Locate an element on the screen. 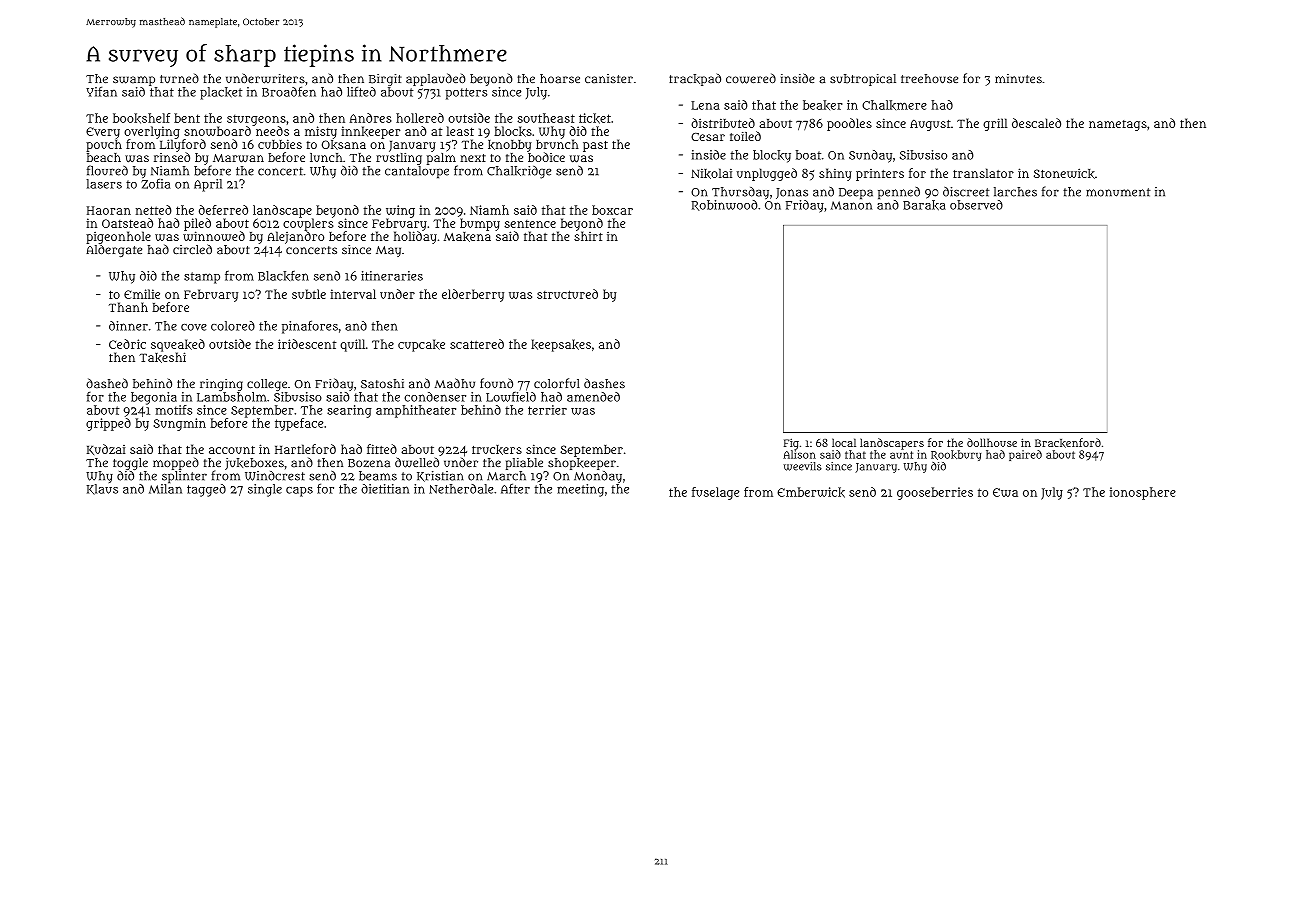  penned is located at coordinates (899, 193).
